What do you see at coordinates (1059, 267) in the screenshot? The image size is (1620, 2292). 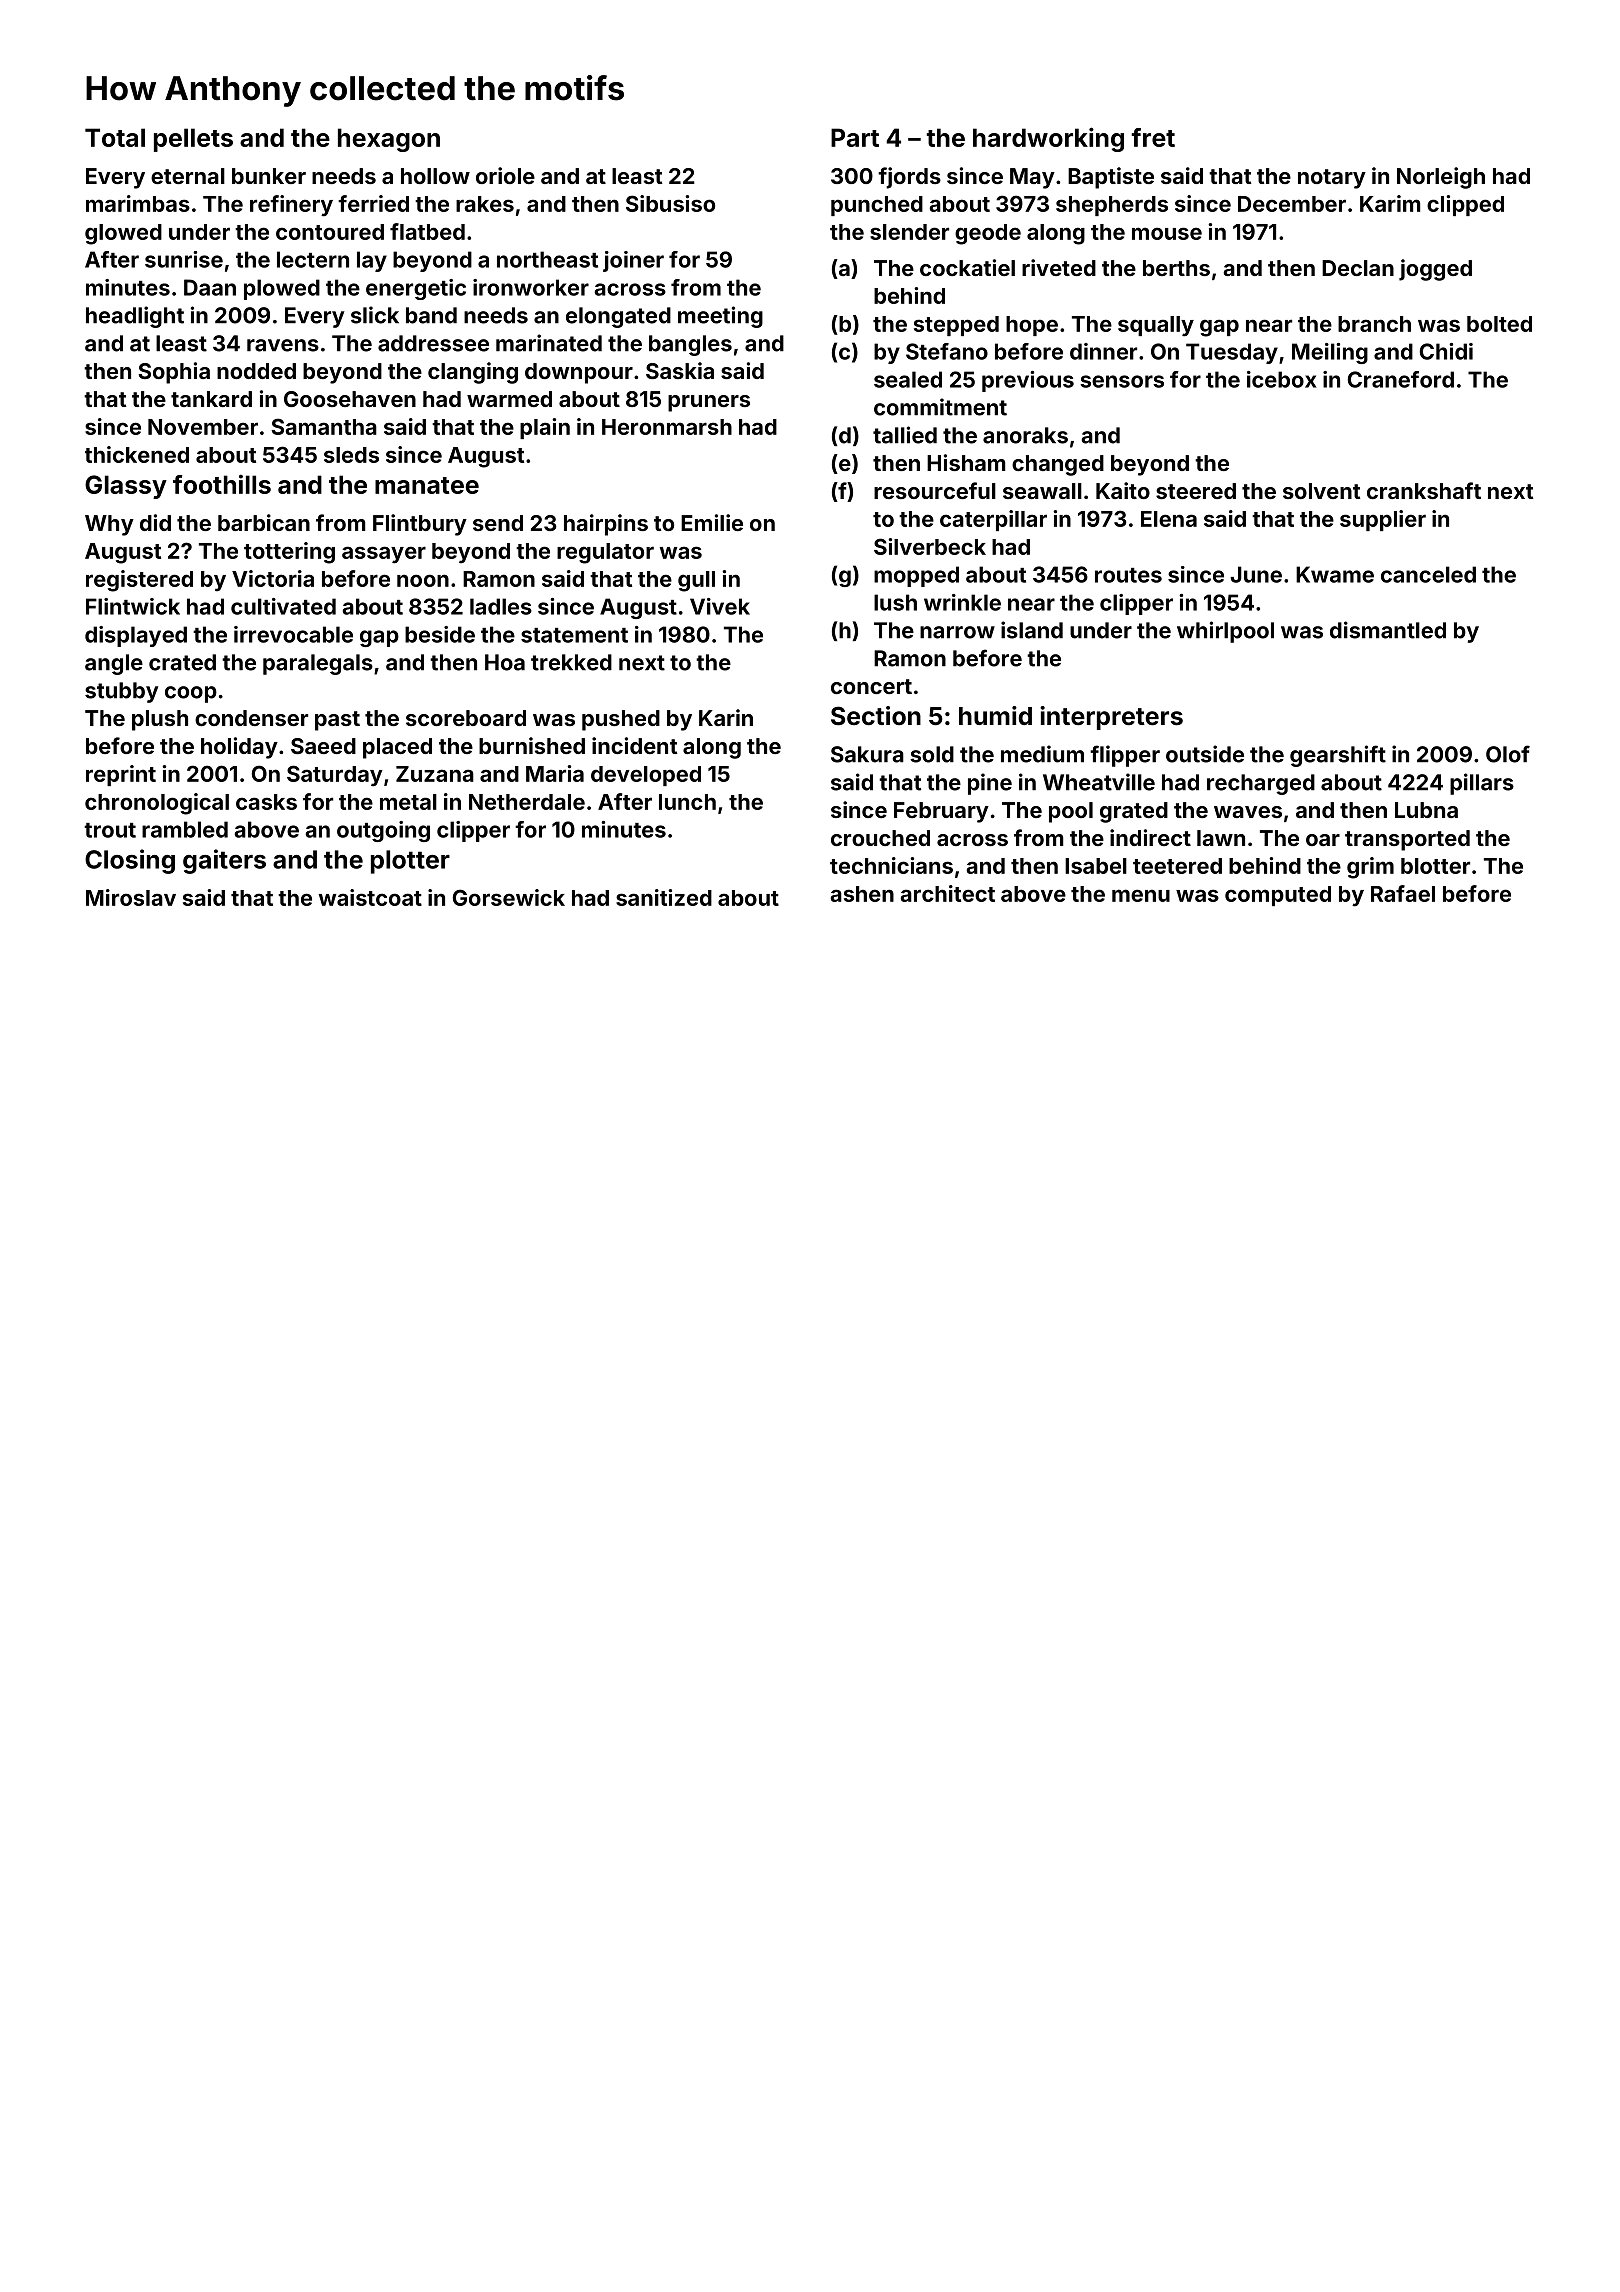 I see `riveted` at bounding box center [1059, 267].
